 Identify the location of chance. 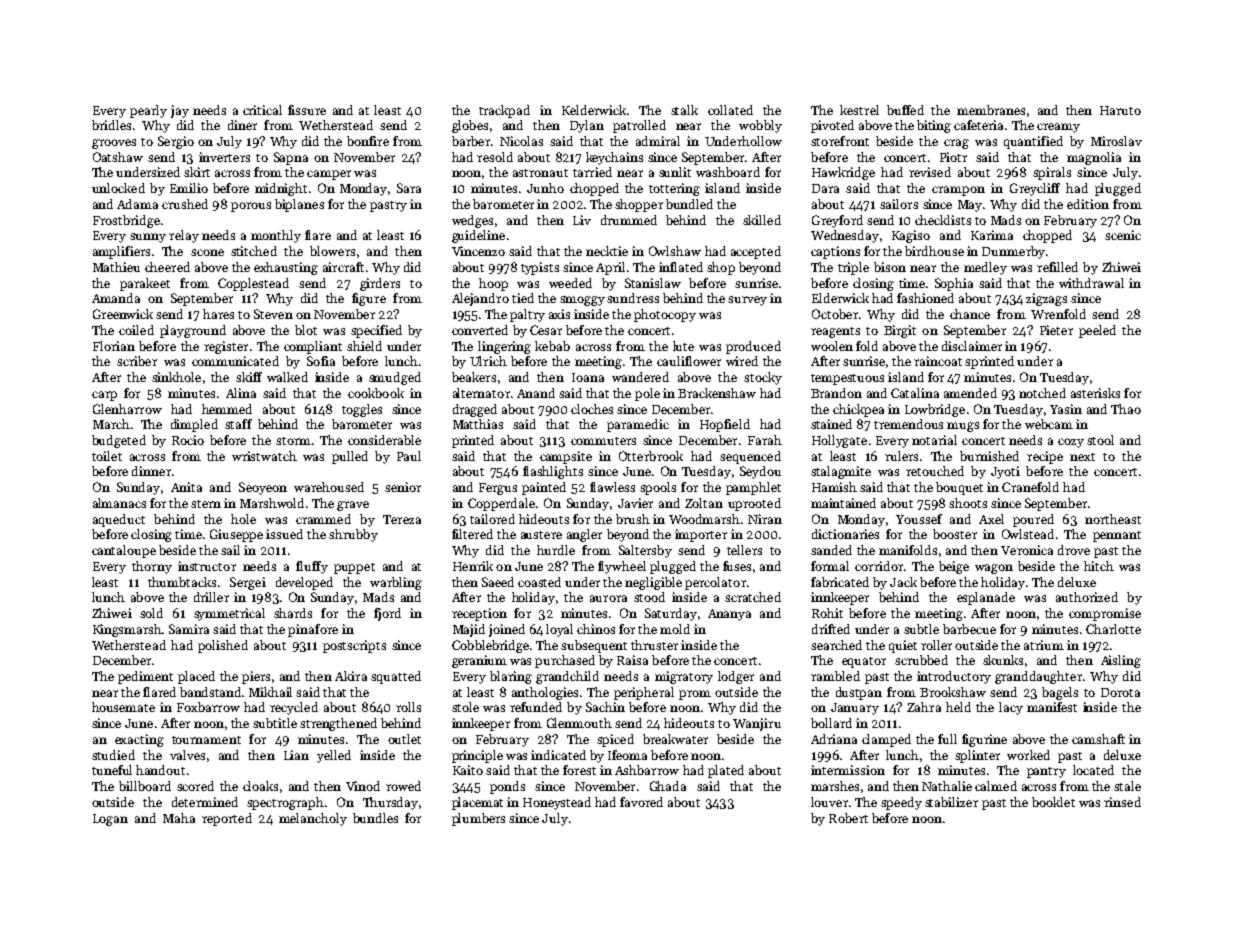
(970, 314).
